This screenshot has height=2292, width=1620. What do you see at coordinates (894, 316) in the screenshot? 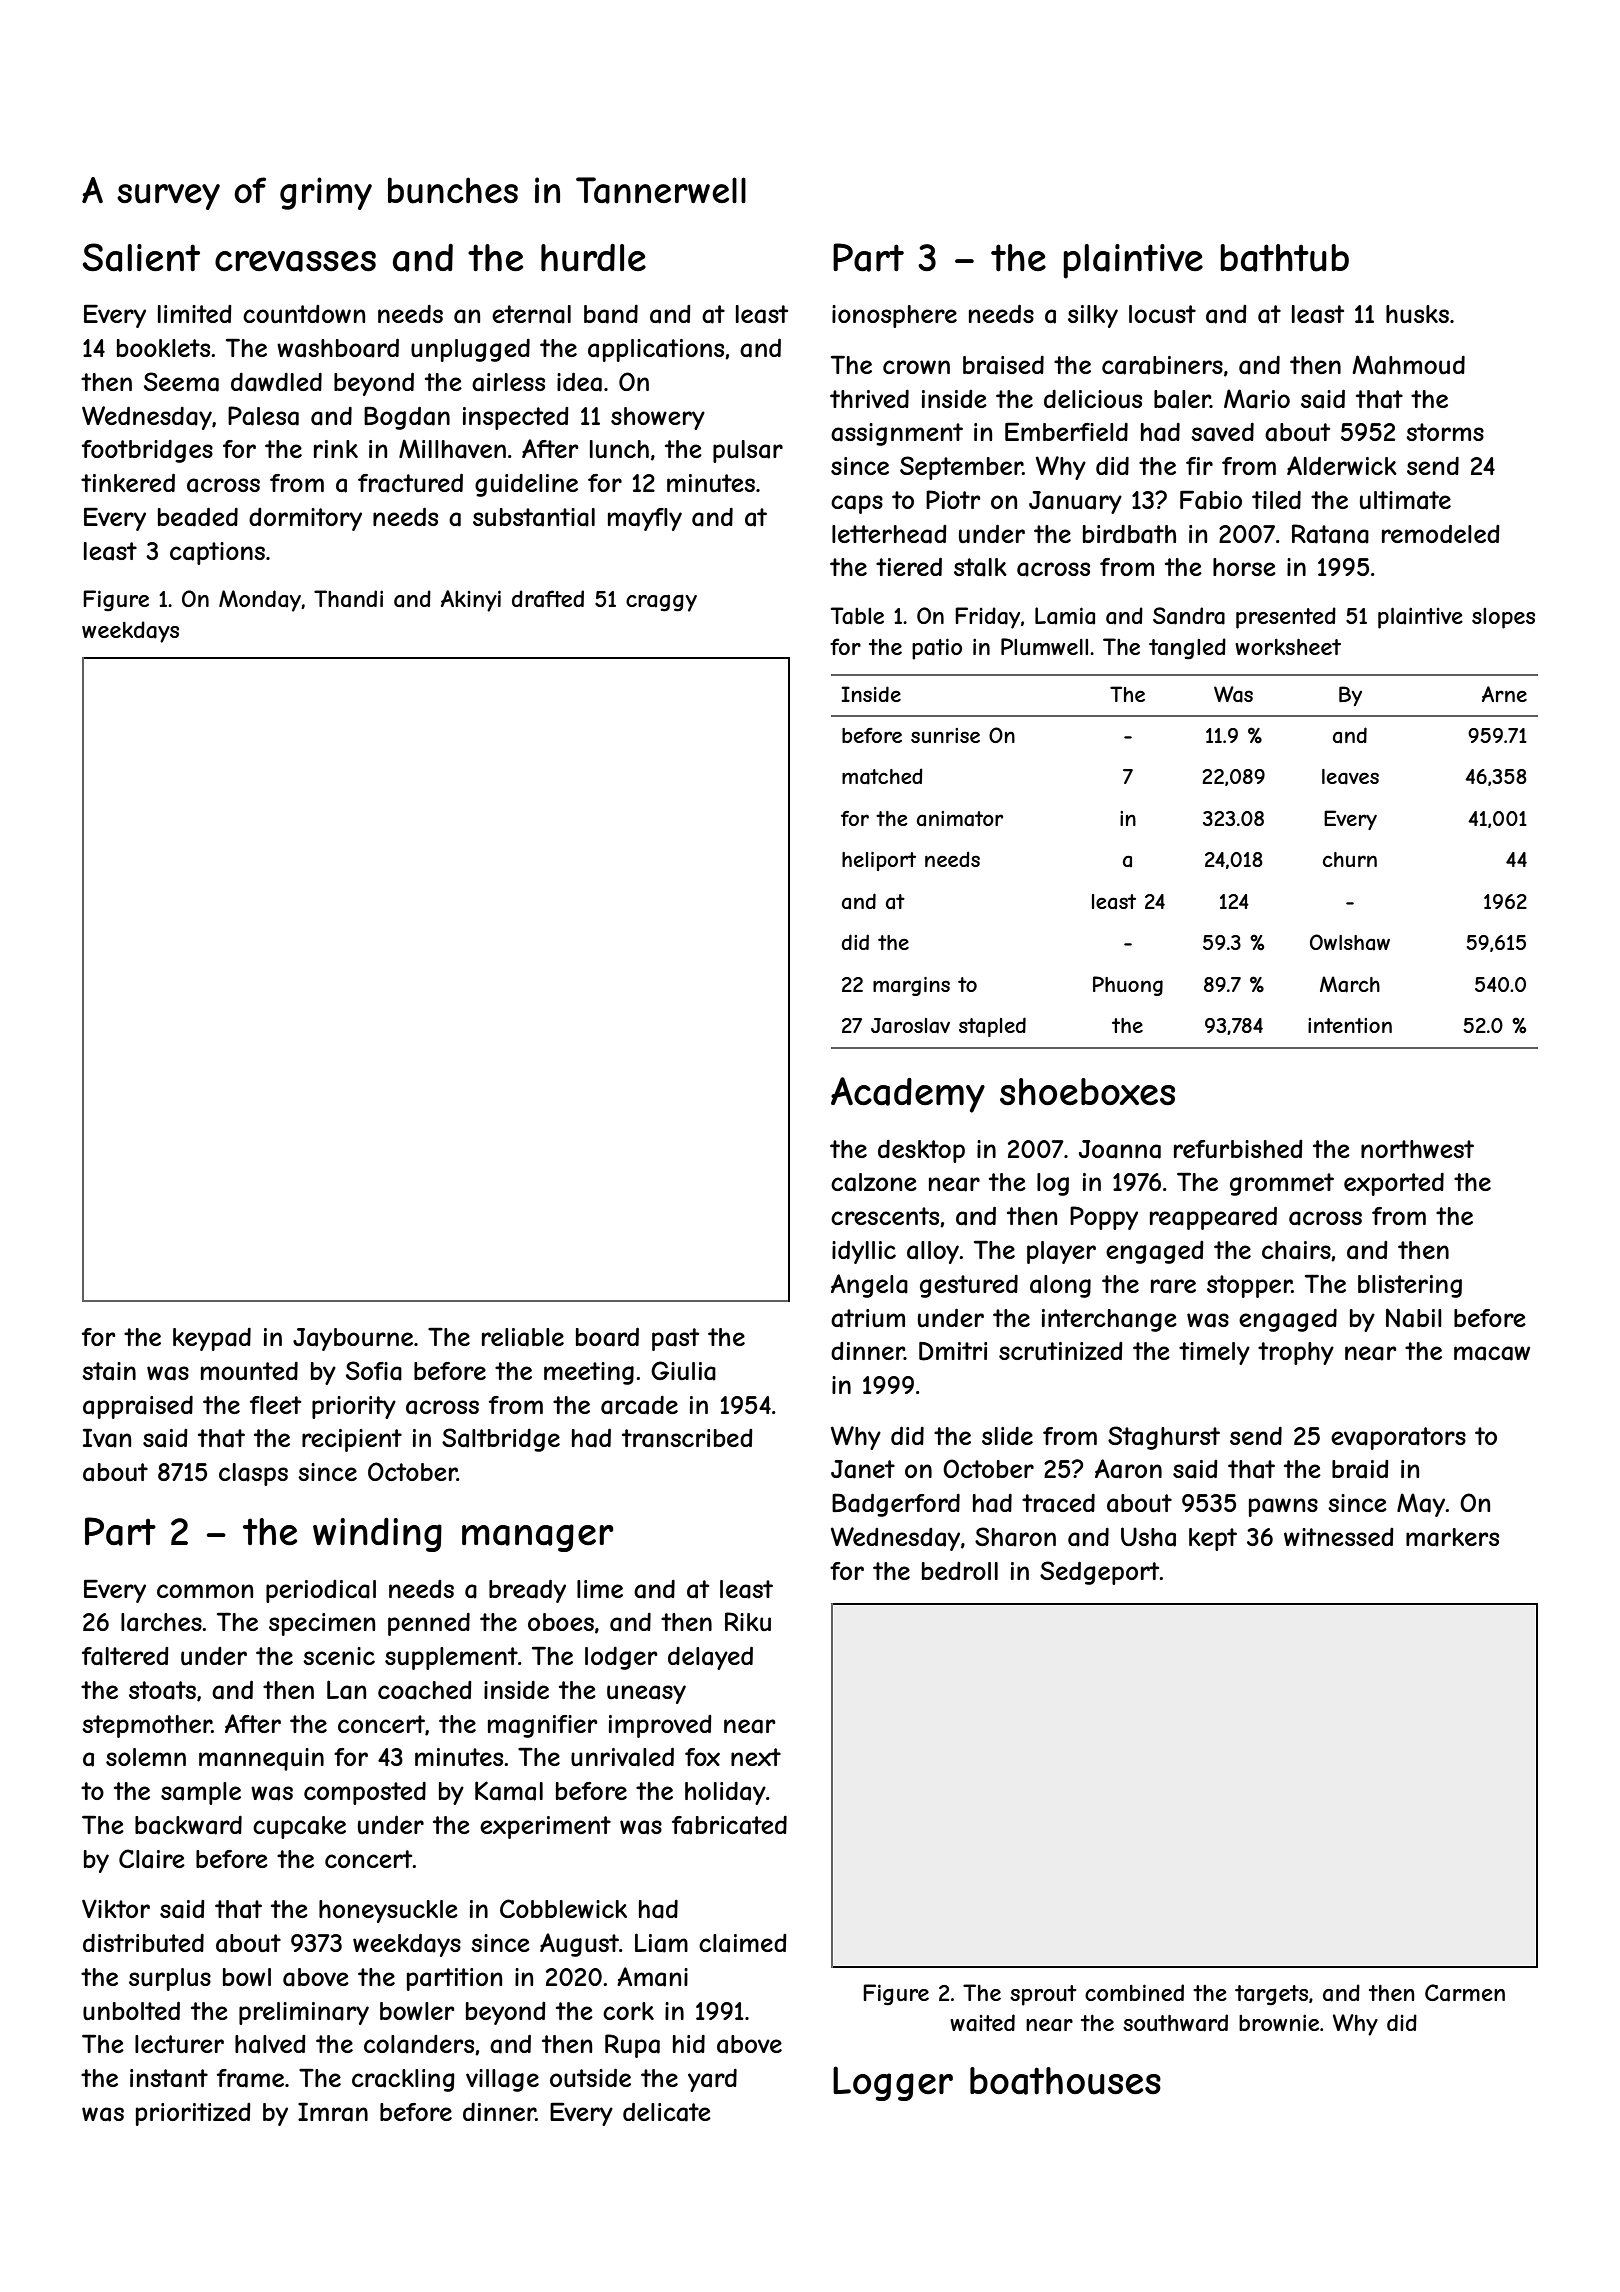
I see `ionosphere` at bounding box center [894, 316].
